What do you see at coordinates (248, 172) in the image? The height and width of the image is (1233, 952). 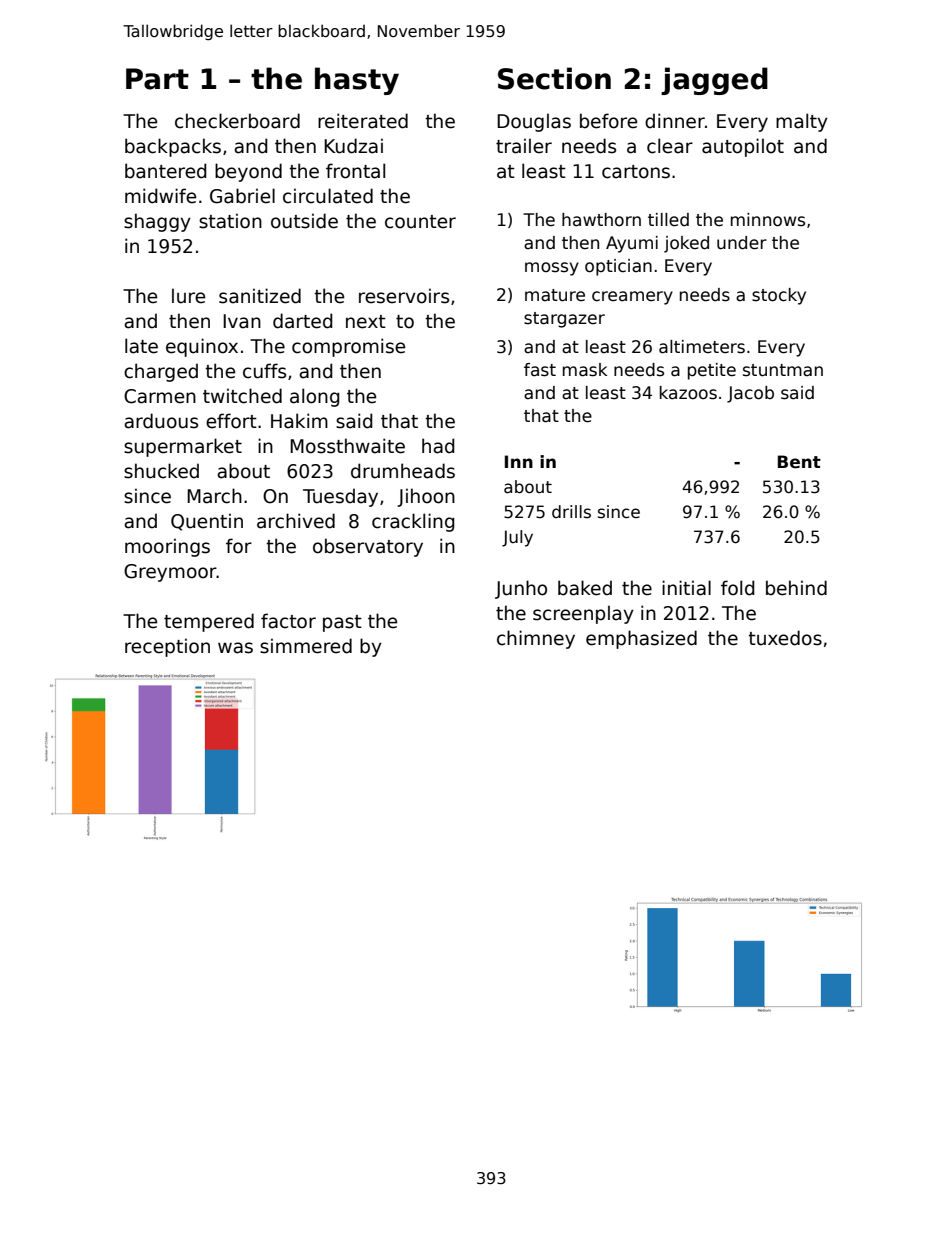 I see `beyond` at bounding box center [248, 172].
